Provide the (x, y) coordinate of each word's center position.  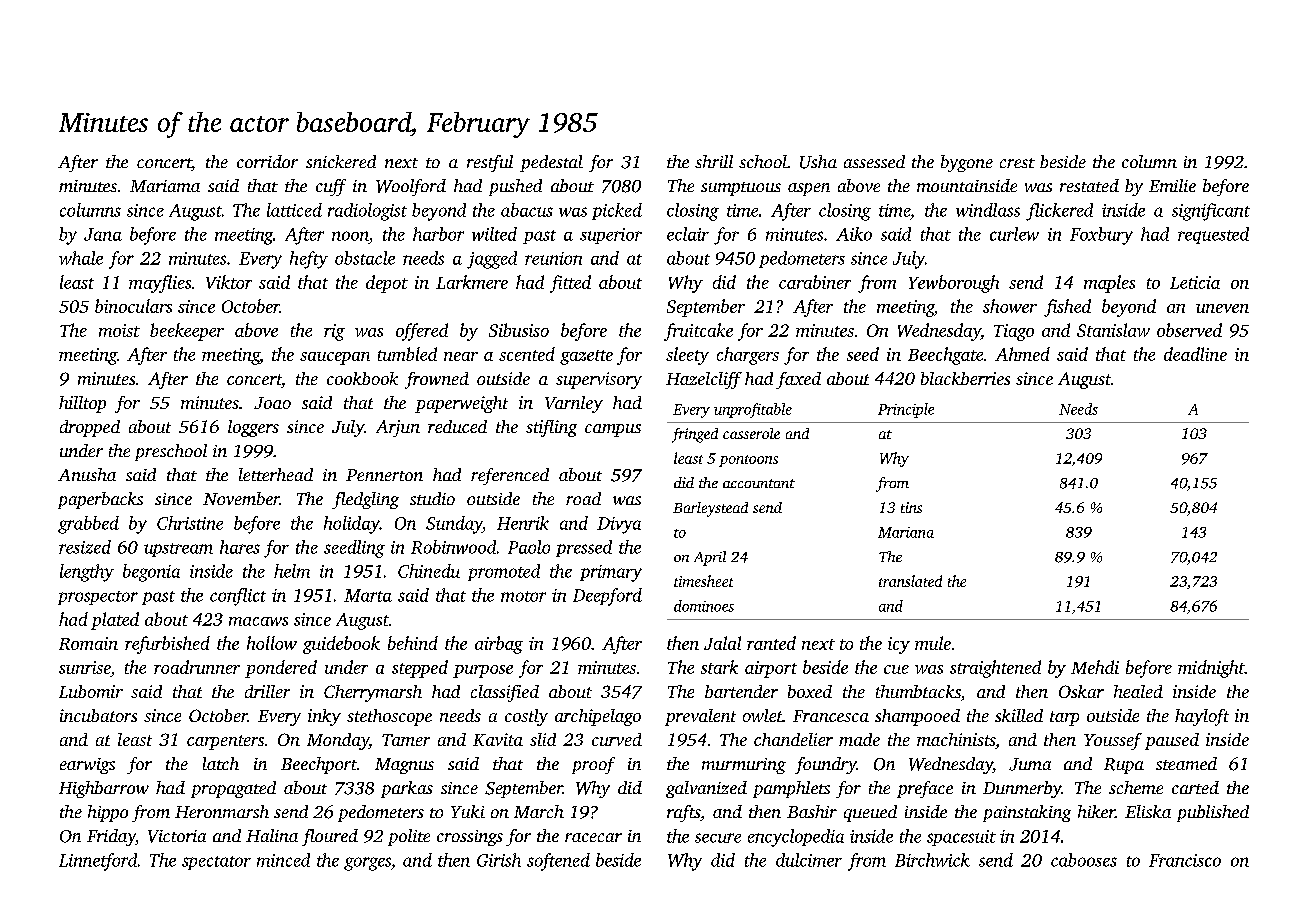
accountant (759, 483)
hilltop (82, 404)
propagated (233, 789)
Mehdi (1095, 667)
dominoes (704, 606)
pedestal (551, 163)
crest (1017, 163)
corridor (267, 161)
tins (911, 507)
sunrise (85, 669)
